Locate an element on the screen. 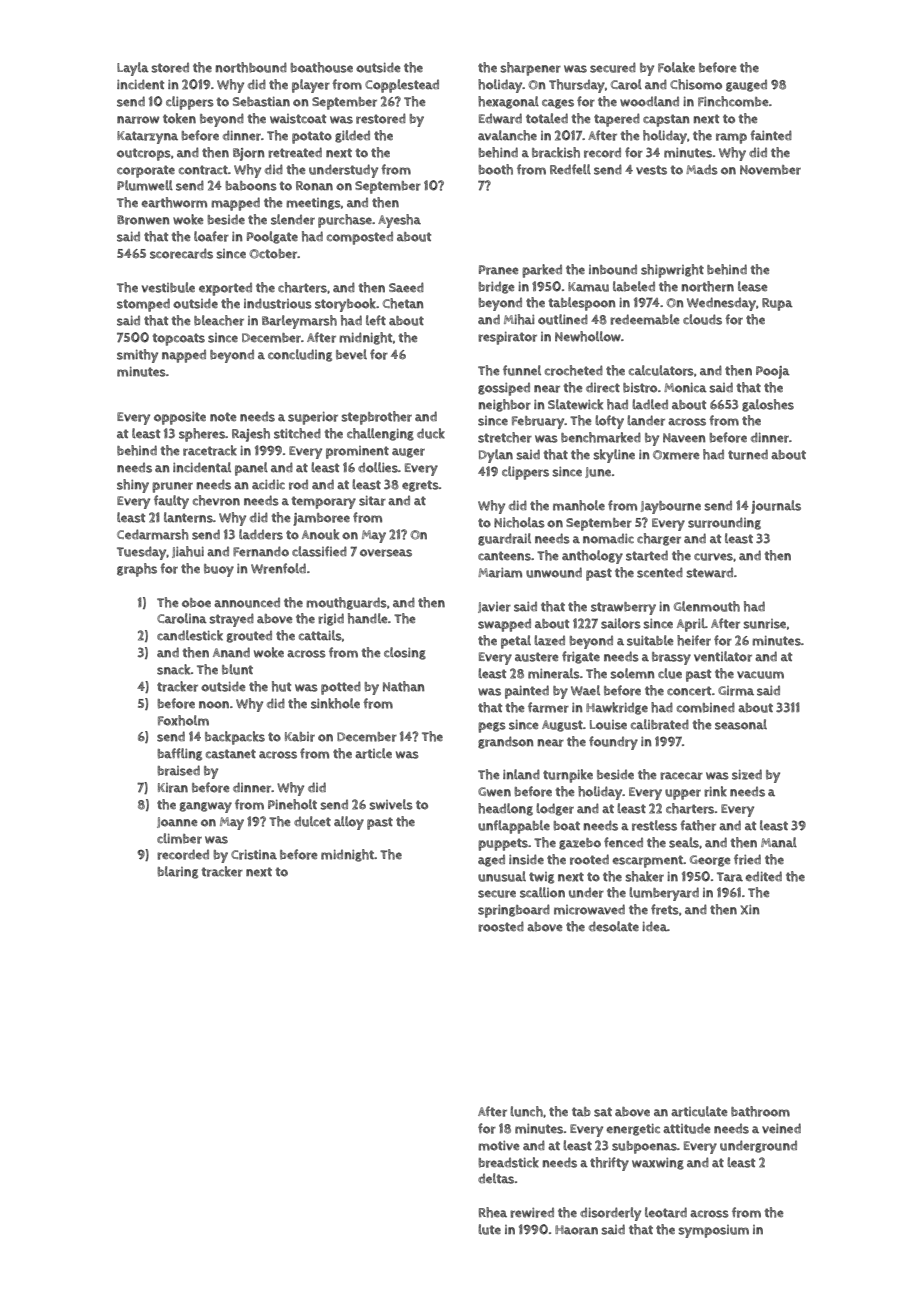 The image size is (924, 1308). article is located at coordinates (373, 753).
